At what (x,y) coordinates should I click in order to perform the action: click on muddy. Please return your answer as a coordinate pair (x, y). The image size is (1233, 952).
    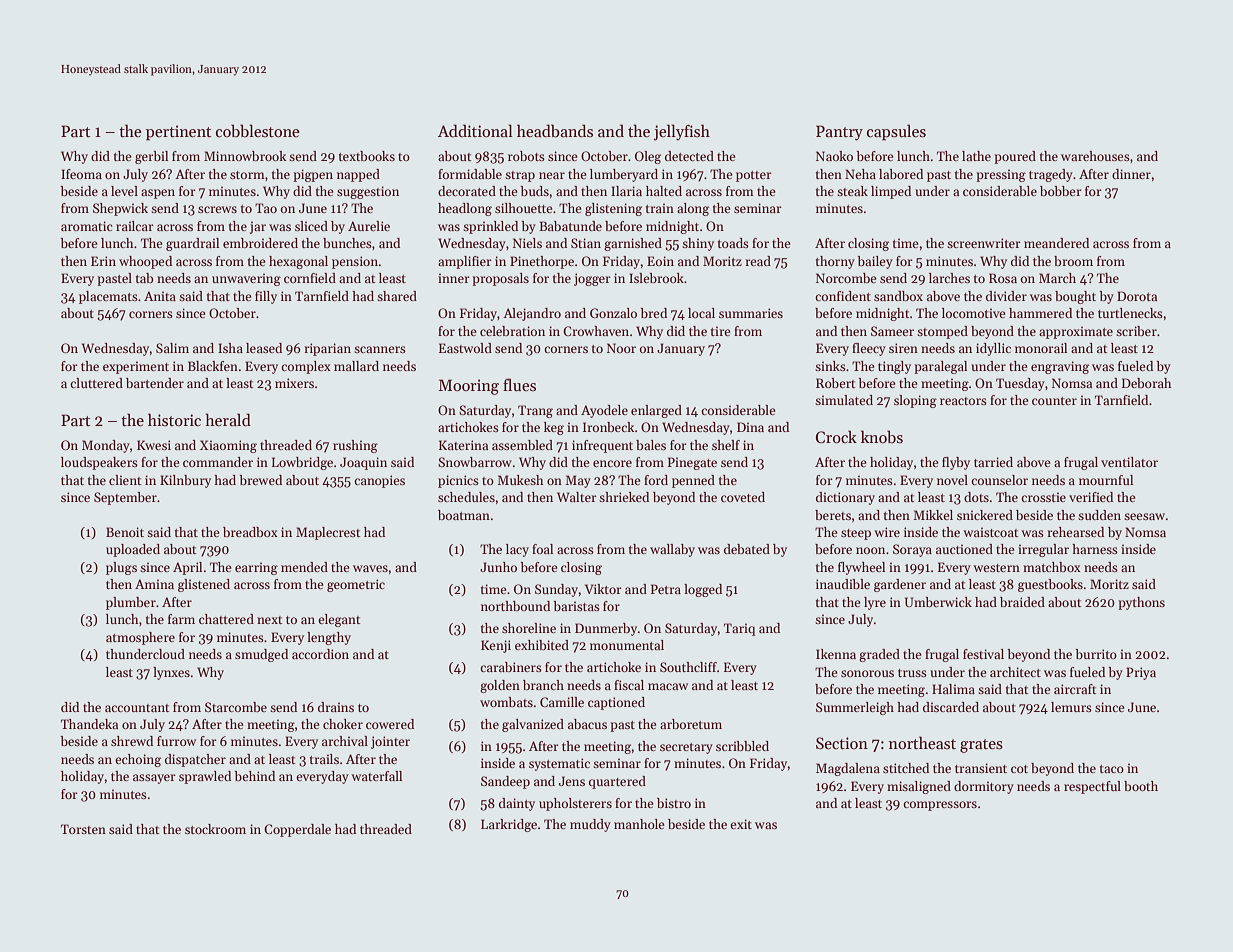
    Looking at the image, I should click on (590, 825).
